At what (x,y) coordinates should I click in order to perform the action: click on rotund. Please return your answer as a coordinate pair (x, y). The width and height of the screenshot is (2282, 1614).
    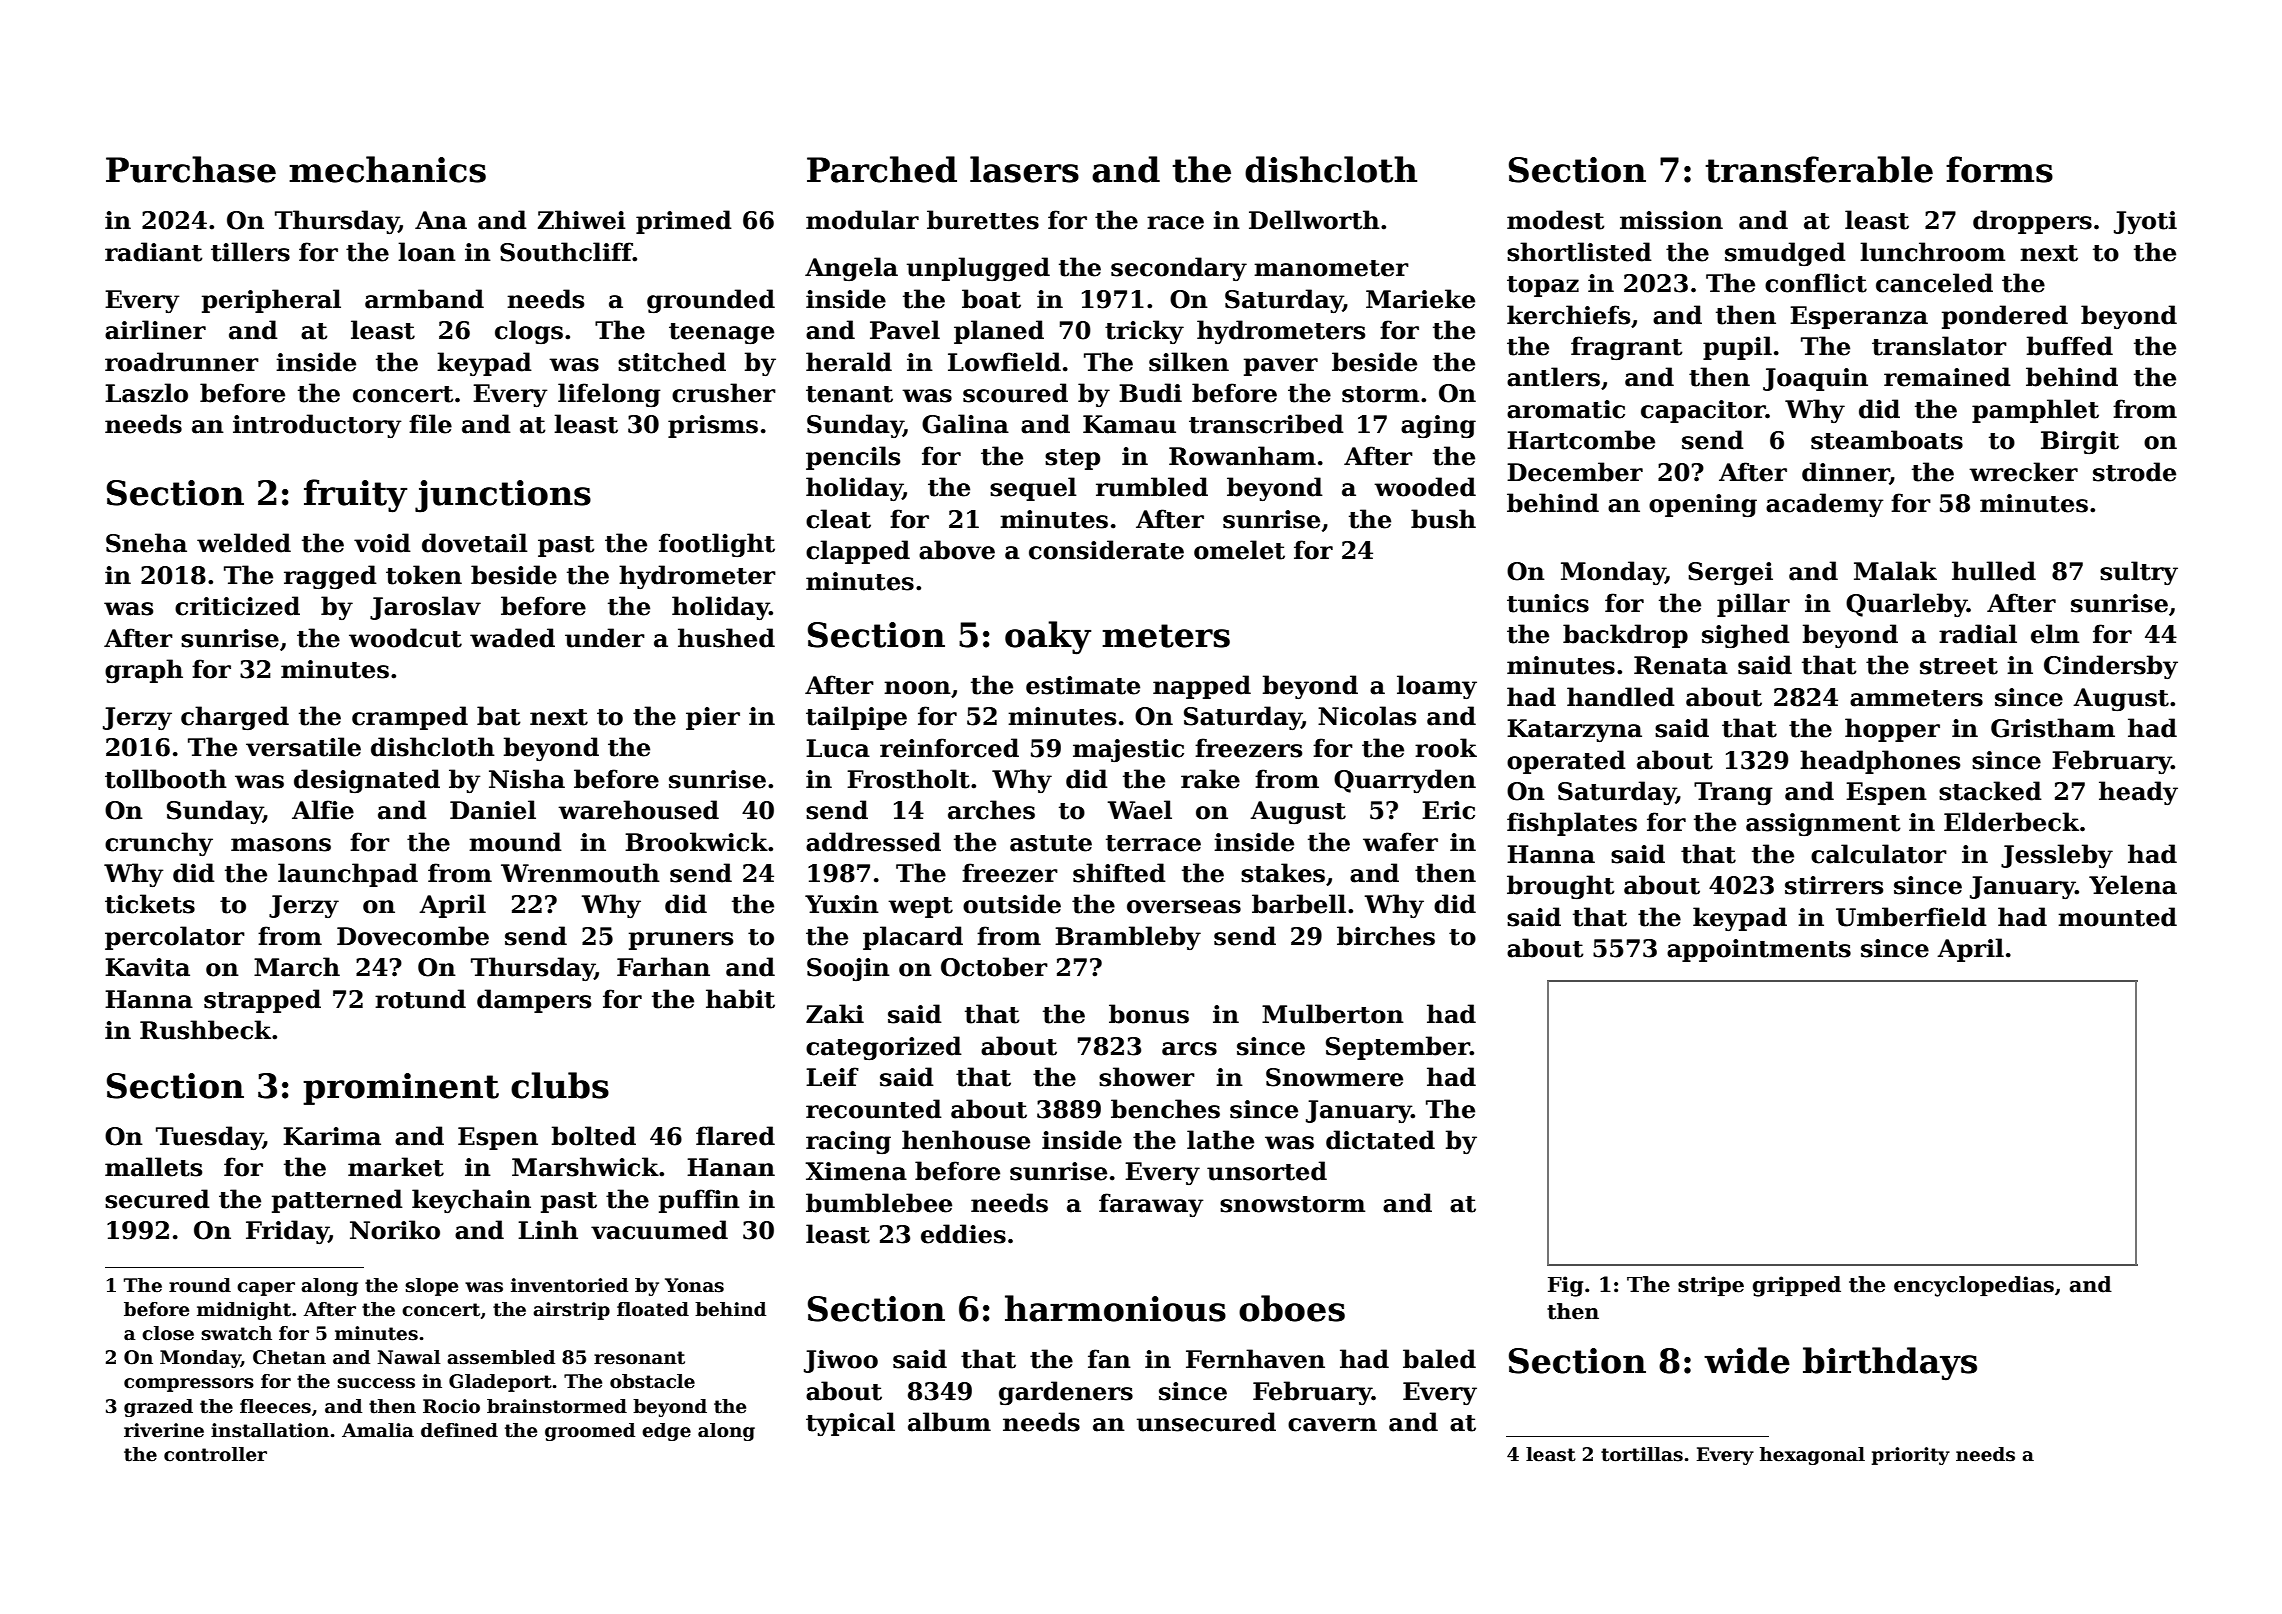
    Looking at the image, I should click on (420, 999).
